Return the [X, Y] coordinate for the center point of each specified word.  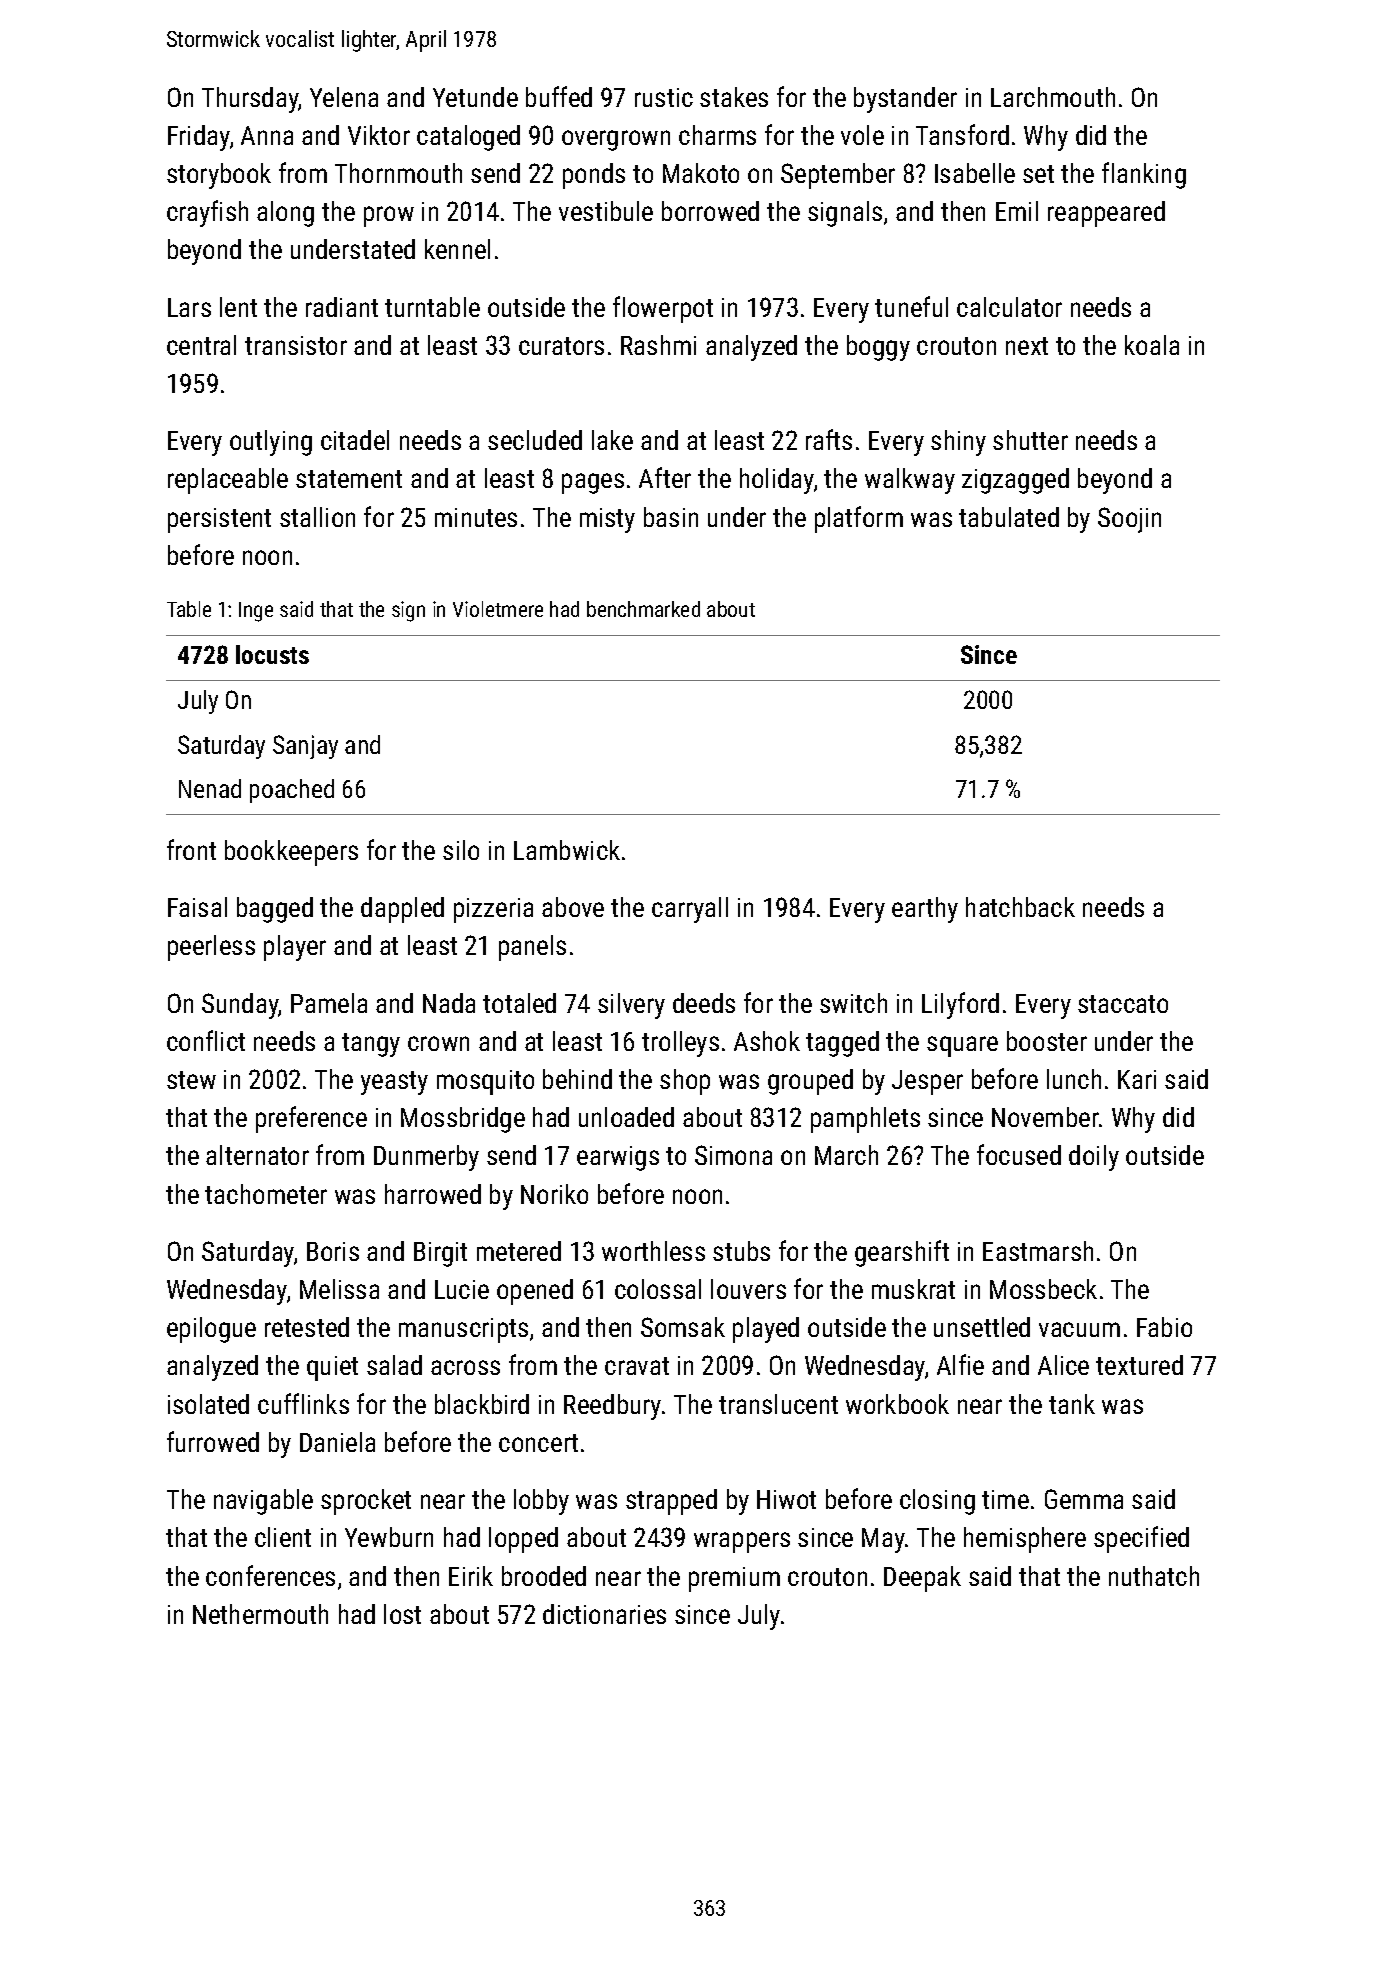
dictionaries [604, 1614]
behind [577, 1079]
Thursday [250, 100]
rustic [664, 97]
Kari [1137, 1079]
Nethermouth [260, 1614]
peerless [211, 948]
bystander [905, 100]
